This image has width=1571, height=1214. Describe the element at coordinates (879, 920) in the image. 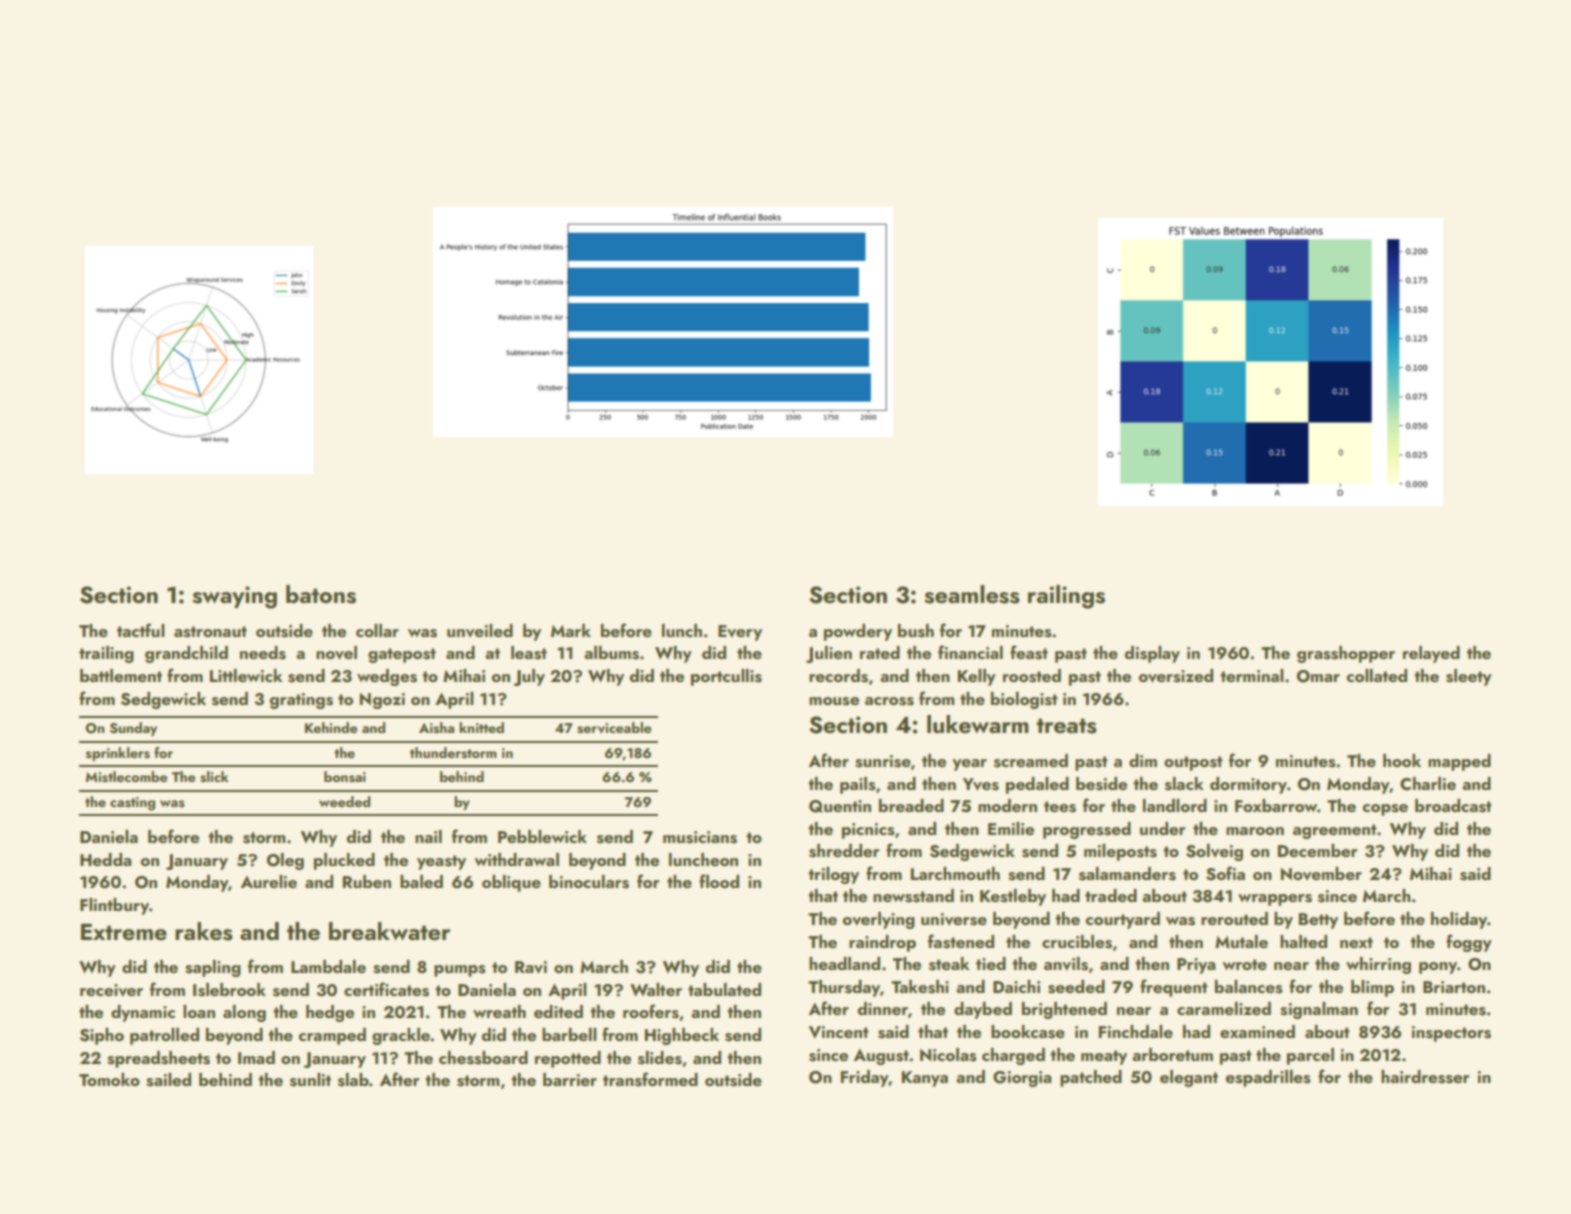

I see `overlying` at that location.
